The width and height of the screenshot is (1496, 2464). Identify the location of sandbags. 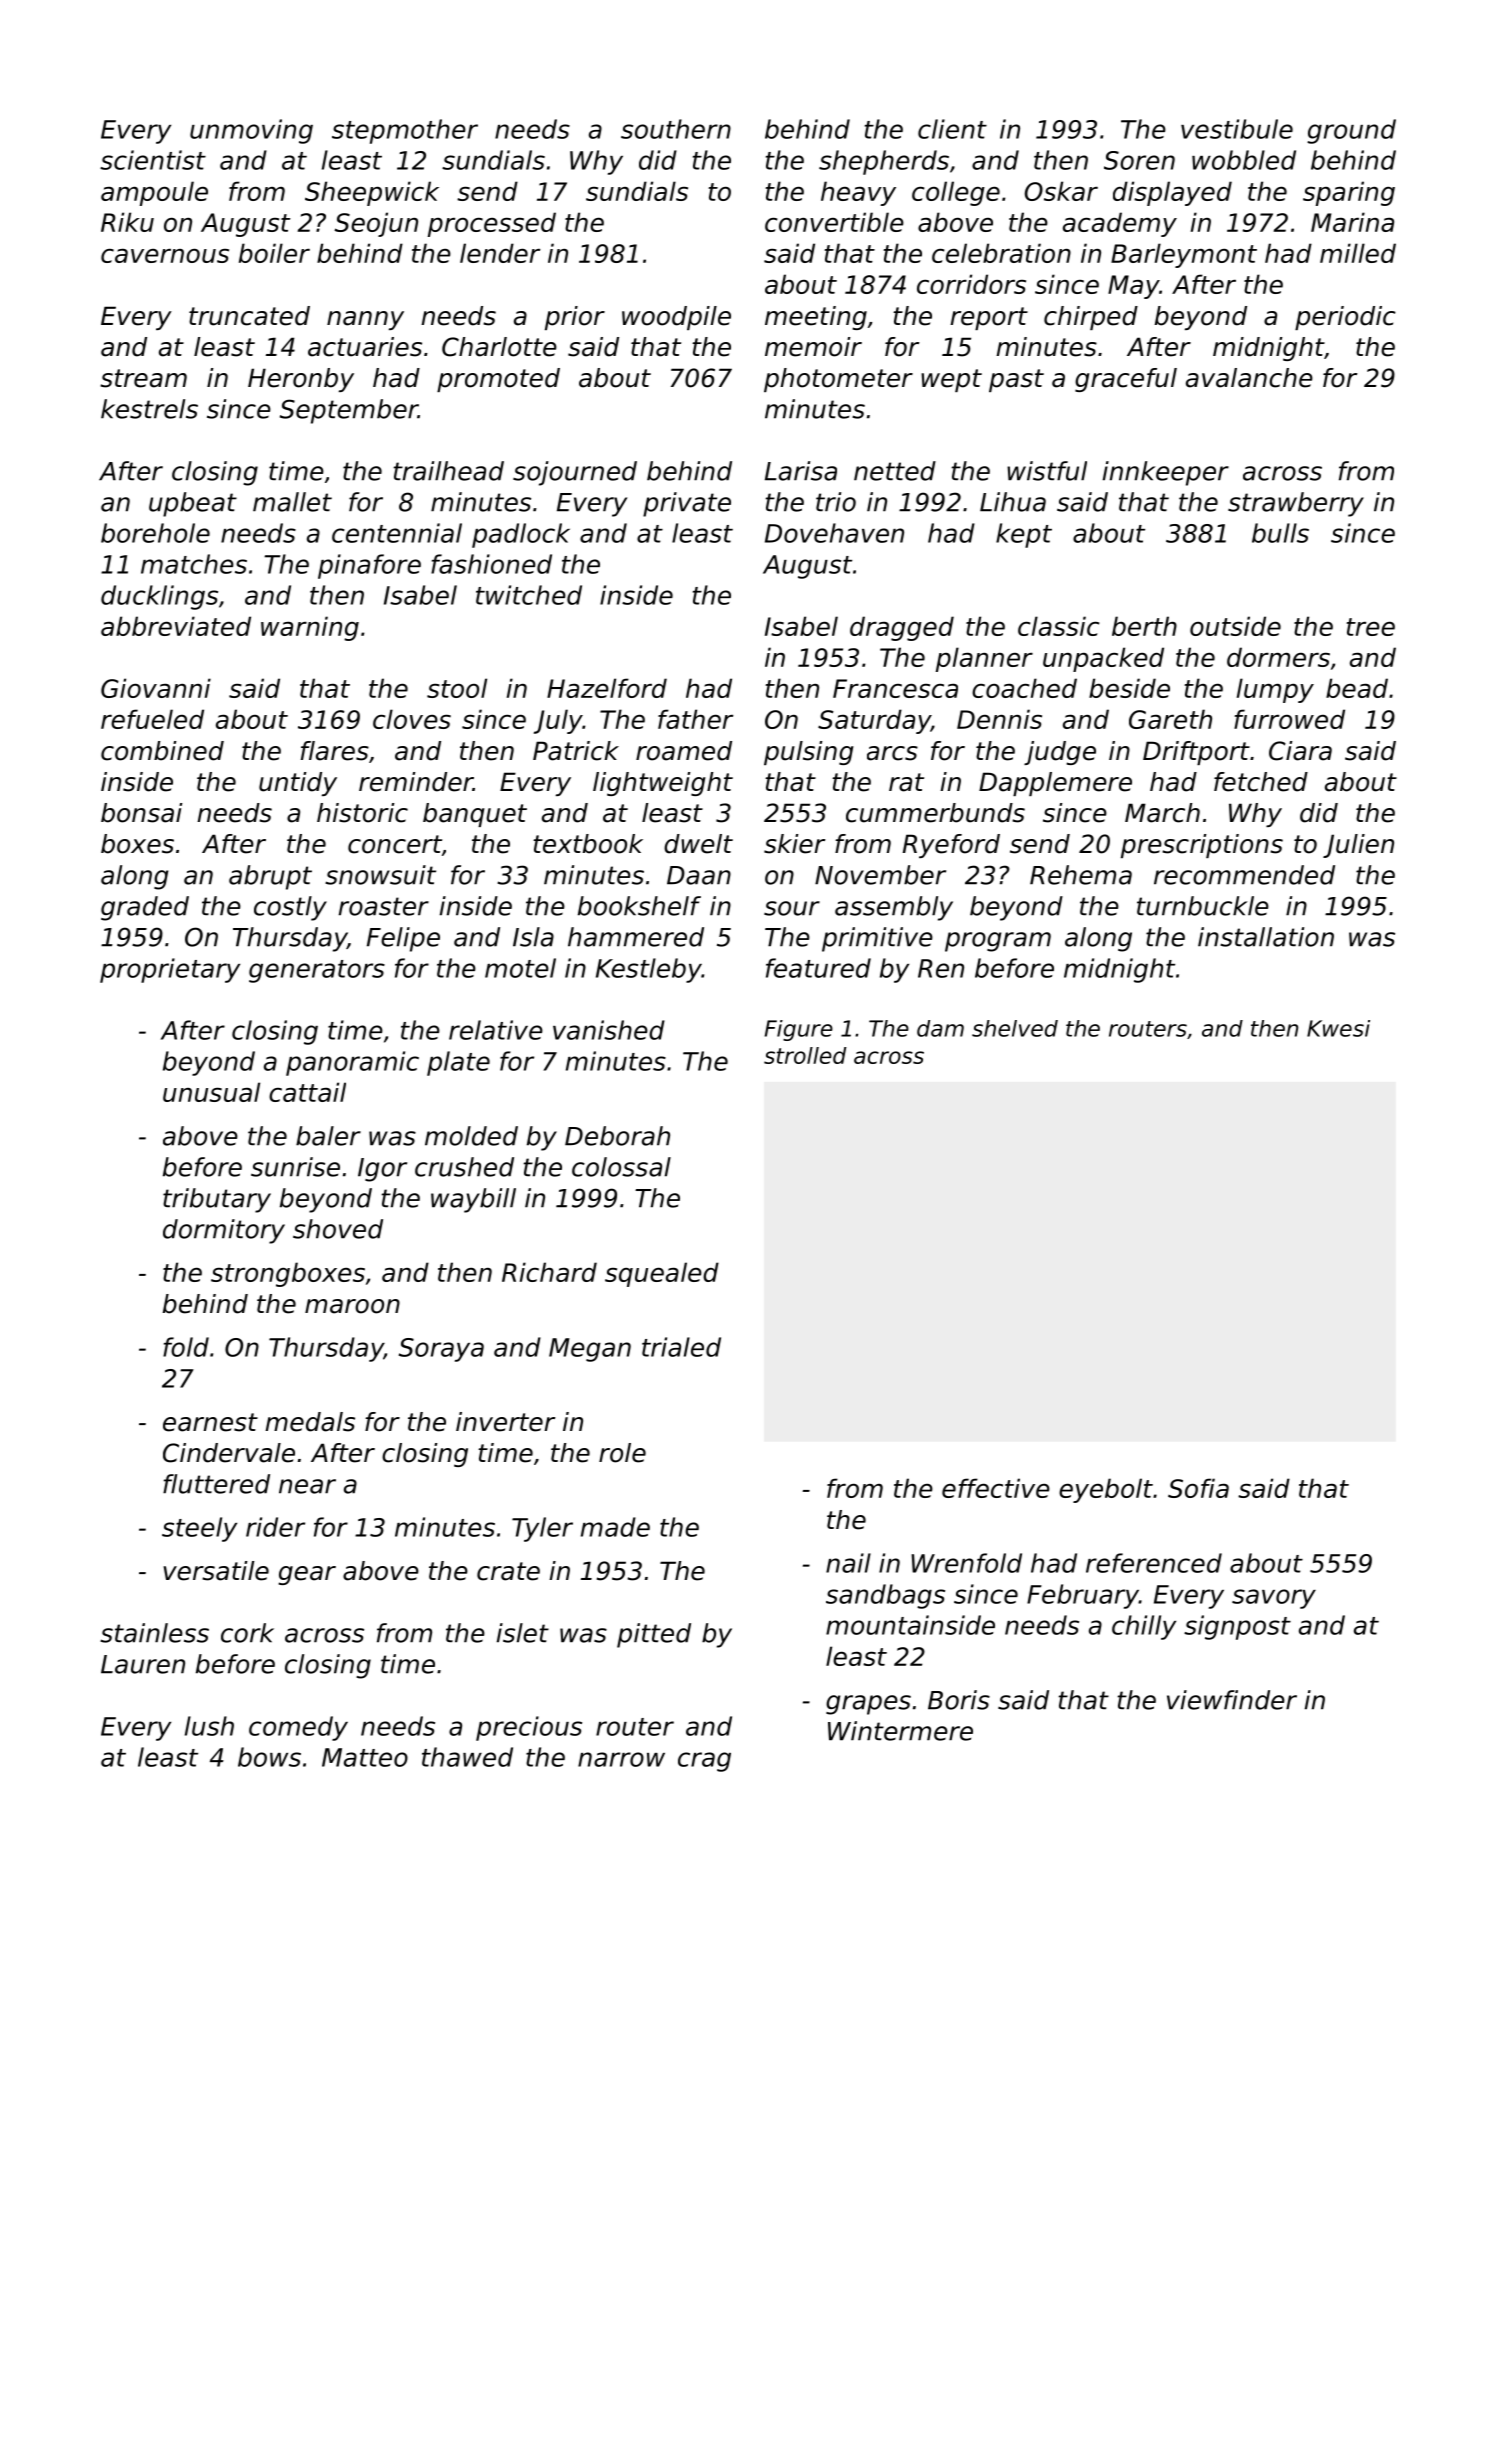
(885, 1596).
